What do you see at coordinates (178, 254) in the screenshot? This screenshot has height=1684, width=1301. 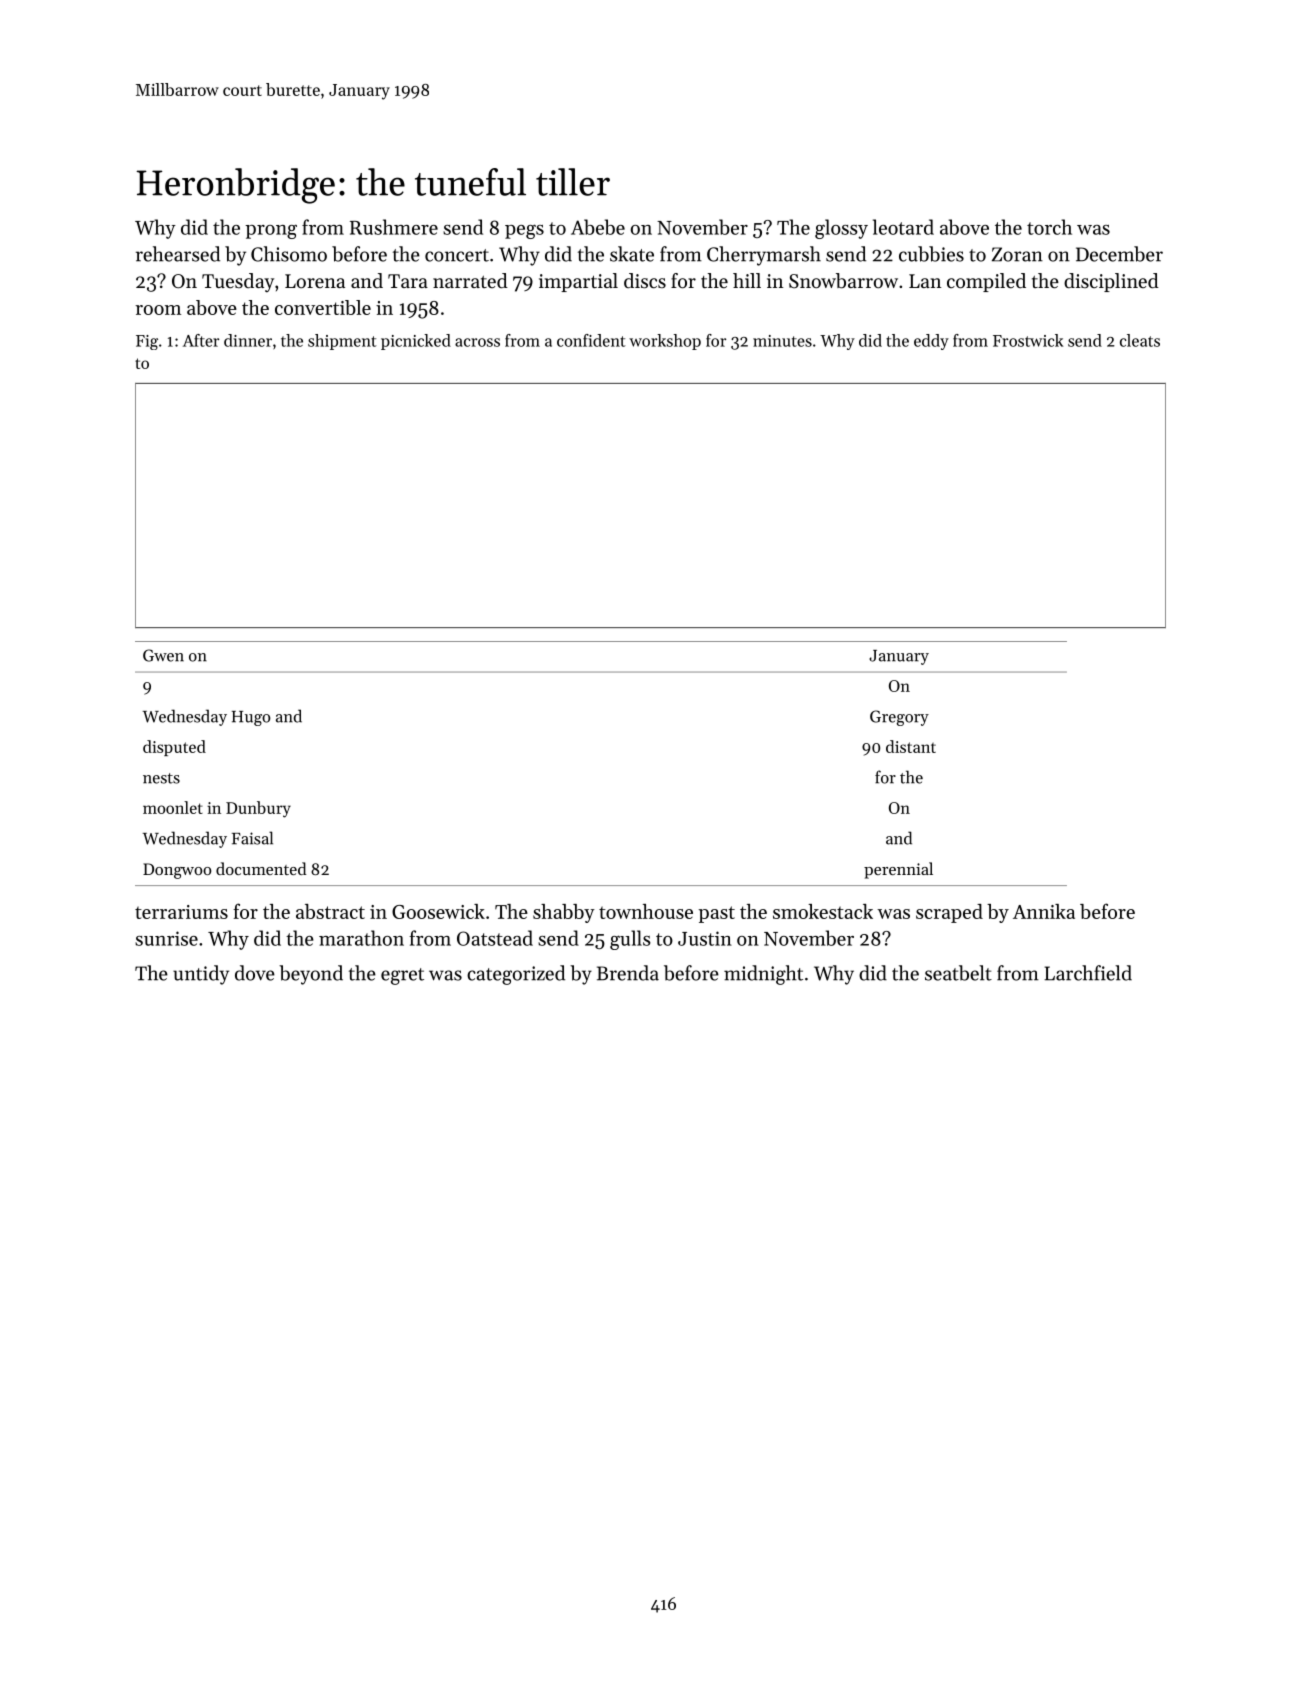 I see `rehearsed` at bounding box center [178, 254].
